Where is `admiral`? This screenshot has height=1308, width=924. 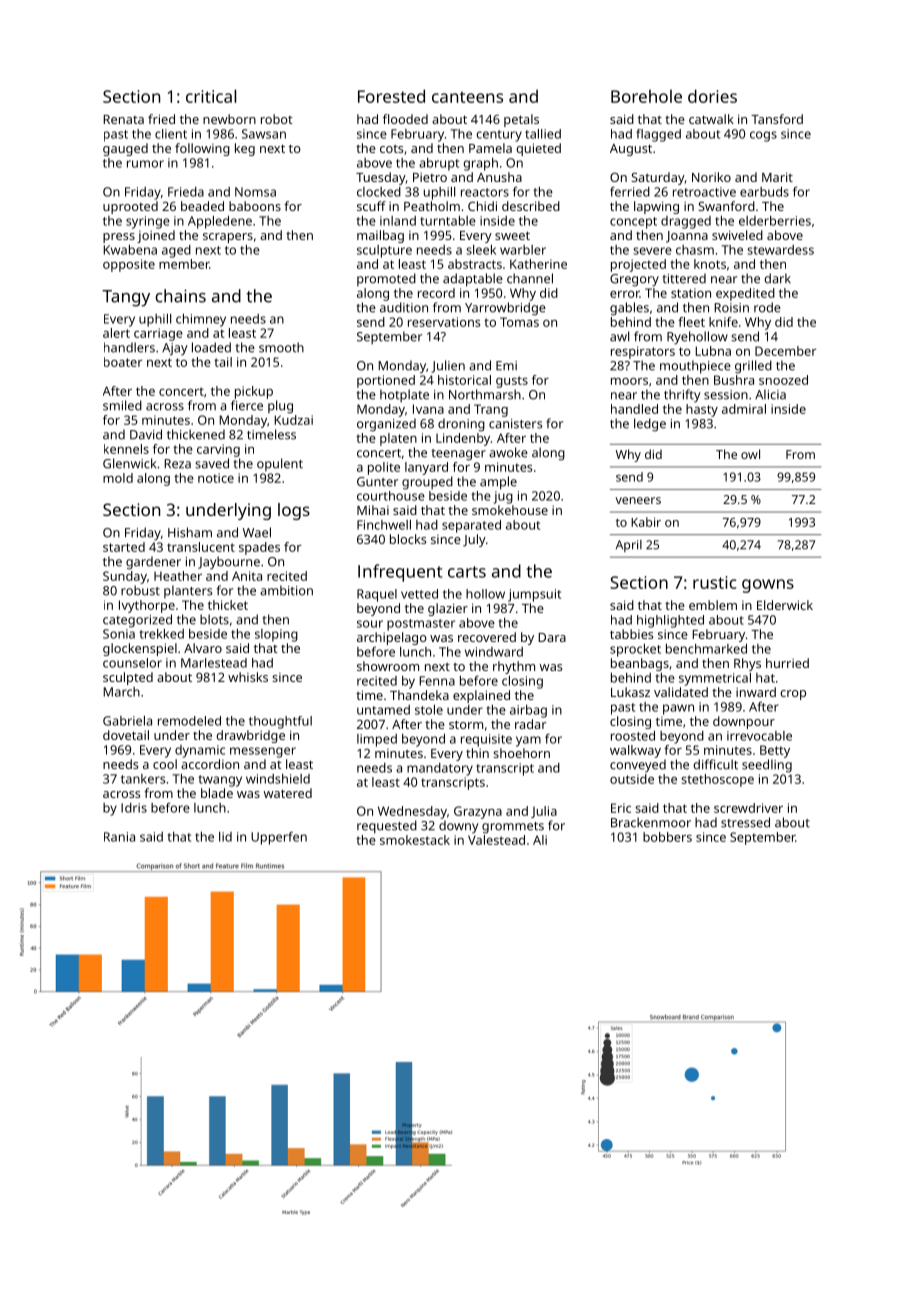
admiral is located at coordinates (744, 409).
